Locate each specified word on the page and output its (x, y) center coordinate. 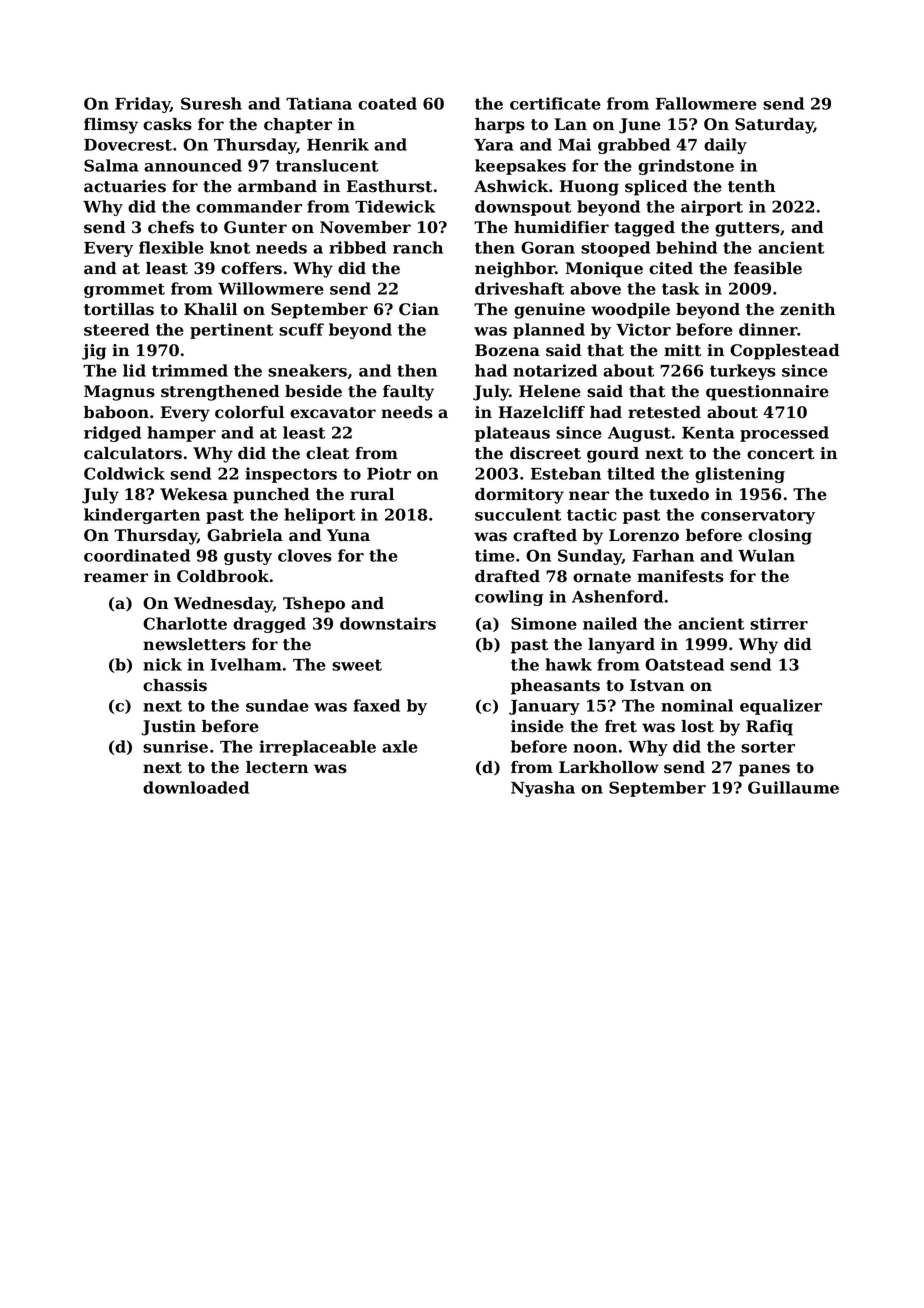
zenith (807, 309)
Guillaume (793, 787)
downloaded (196, 787)
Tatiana (319, 103)
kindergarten (142, 516)
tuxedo (679, 494)
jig (94, 352)
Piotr (389, 473)
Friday (142, 105)
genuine (549, 311)
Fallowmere (706, 103)
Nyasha (543, 789)
